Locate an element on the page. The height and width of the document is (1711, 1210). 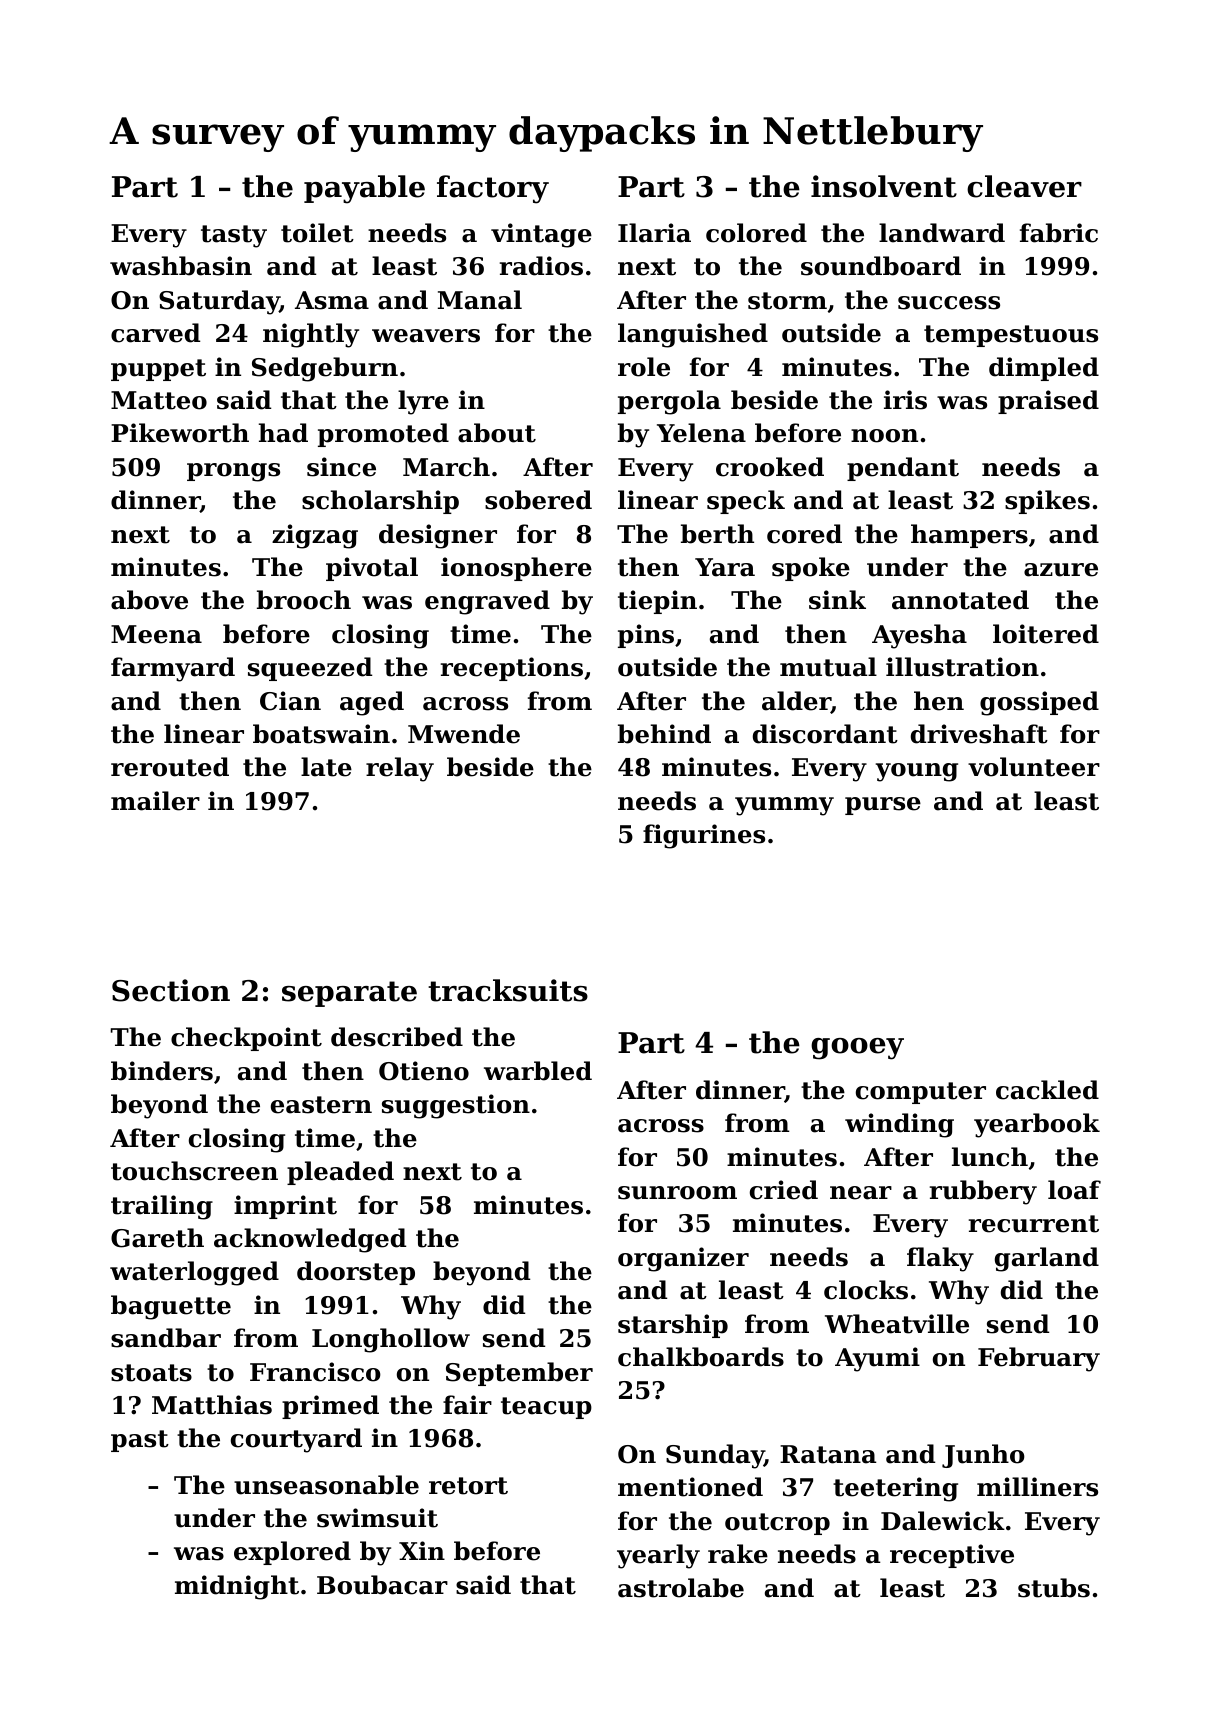
Matteo is located at coordinates (159, 400).
